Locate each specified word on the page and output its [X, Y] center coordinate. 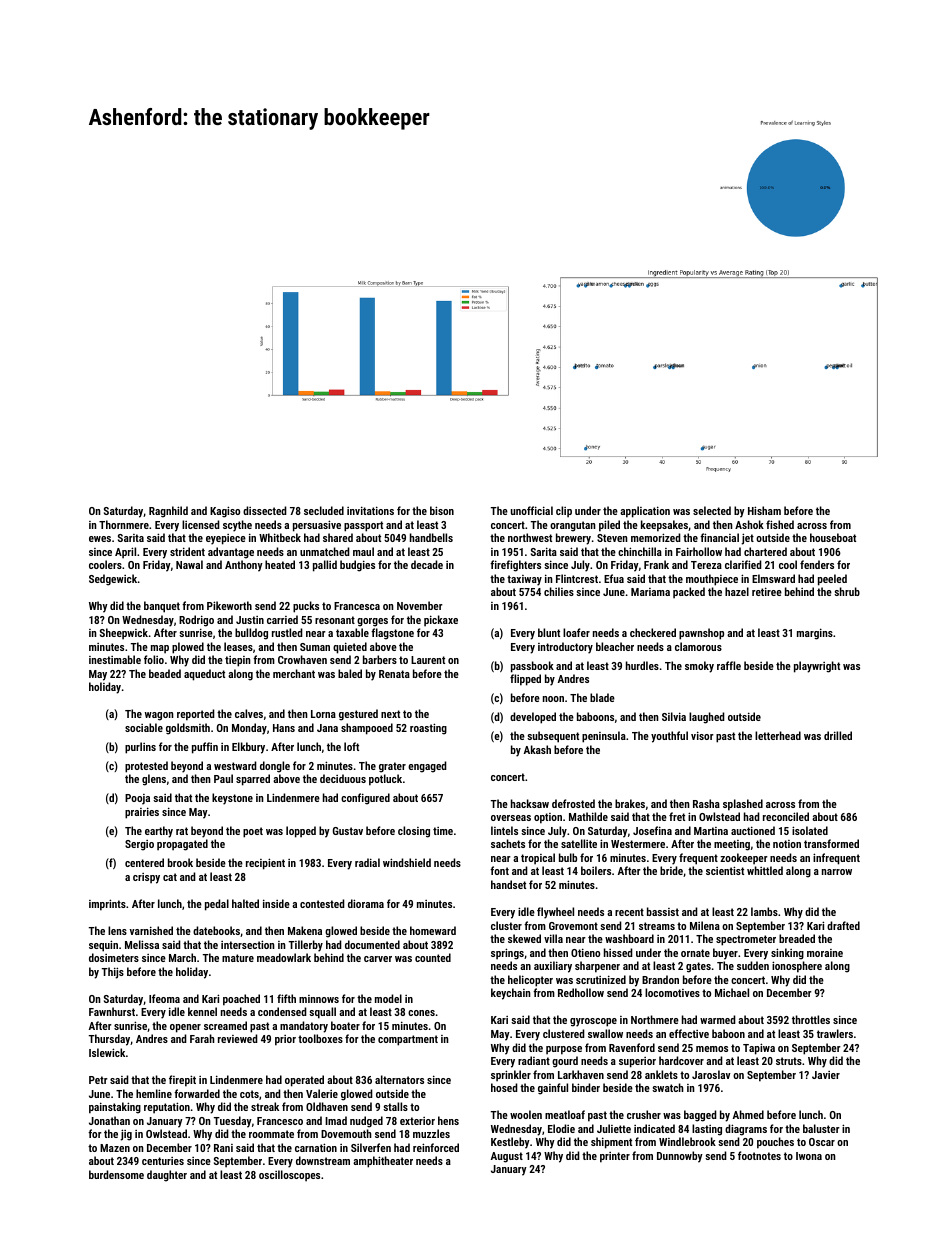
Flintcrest [577, 578]
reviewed [238, 1038]
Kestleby [510, 1143]
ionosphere [797, 967]
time [443, 831]
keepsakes [664, 526]
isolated [810, 830]
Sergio [139, 845]
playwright [817, 667]
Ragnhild [168, 512]
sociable [144, 727]
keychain [511, 994]
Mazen [115, 1148]
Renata [394, 674]
